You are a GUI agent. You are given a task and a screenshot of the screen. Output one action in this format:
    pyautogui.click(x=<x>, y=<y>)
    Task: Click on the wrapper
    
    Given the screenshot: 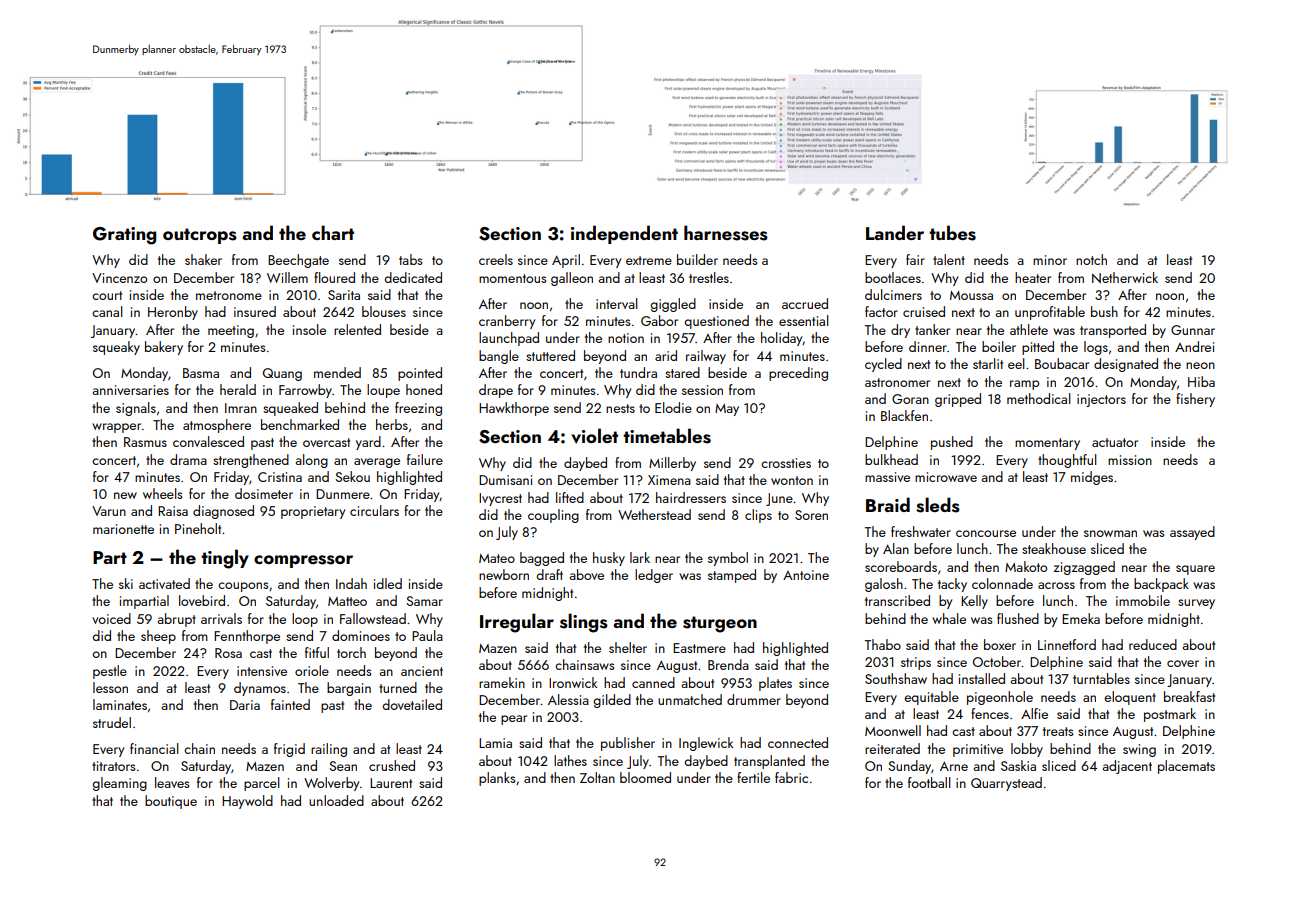 What is the action you would take?
    pyautogui.click(x=116, y=428)
